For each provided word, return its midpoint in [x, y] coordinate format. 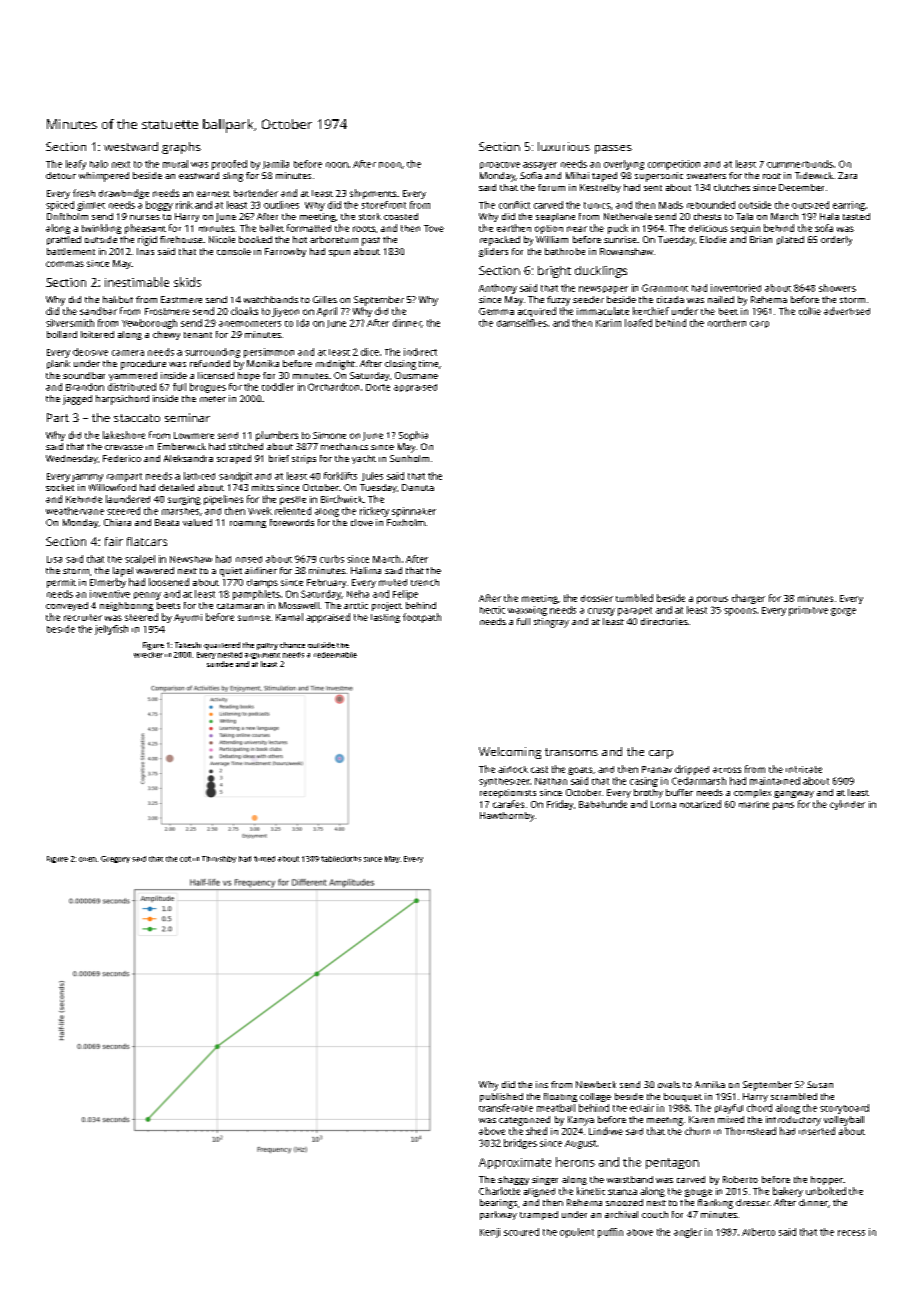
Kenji [490, 1233]
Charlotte [499, 1191]
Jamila [276, 164]
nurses [145, 217]
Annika [710, 1084]
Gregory [115, 859]
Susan [820, 1084]
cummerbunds [800, 164]
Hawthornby [507, 817]
